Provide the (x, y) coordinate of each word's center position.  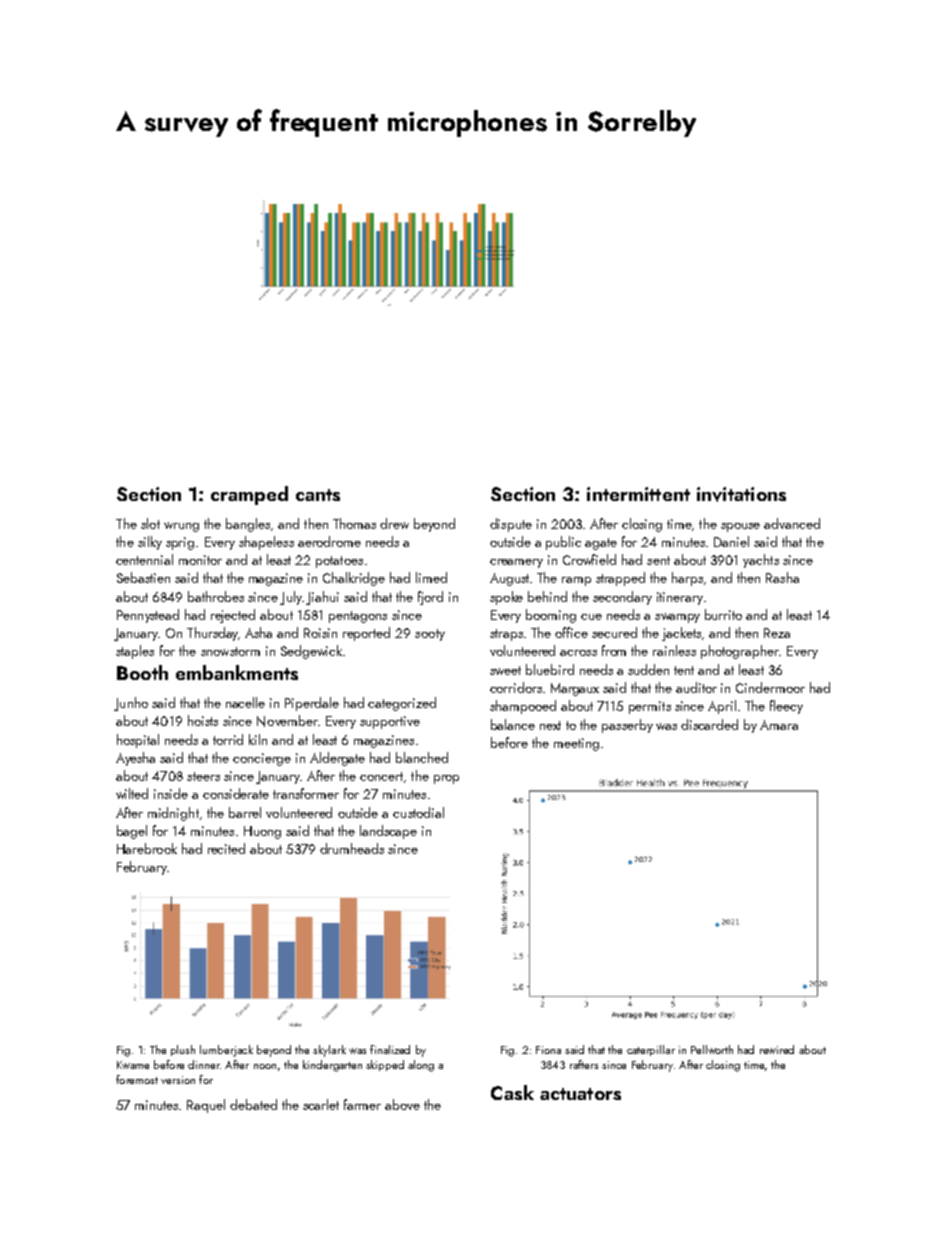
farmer (362, 1104)
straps (506, 635)
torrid (228, 739)
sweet (505, 670)
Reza (777, 633)
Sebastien (143, 577)
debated (253, 1104)
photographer (740, 652)
